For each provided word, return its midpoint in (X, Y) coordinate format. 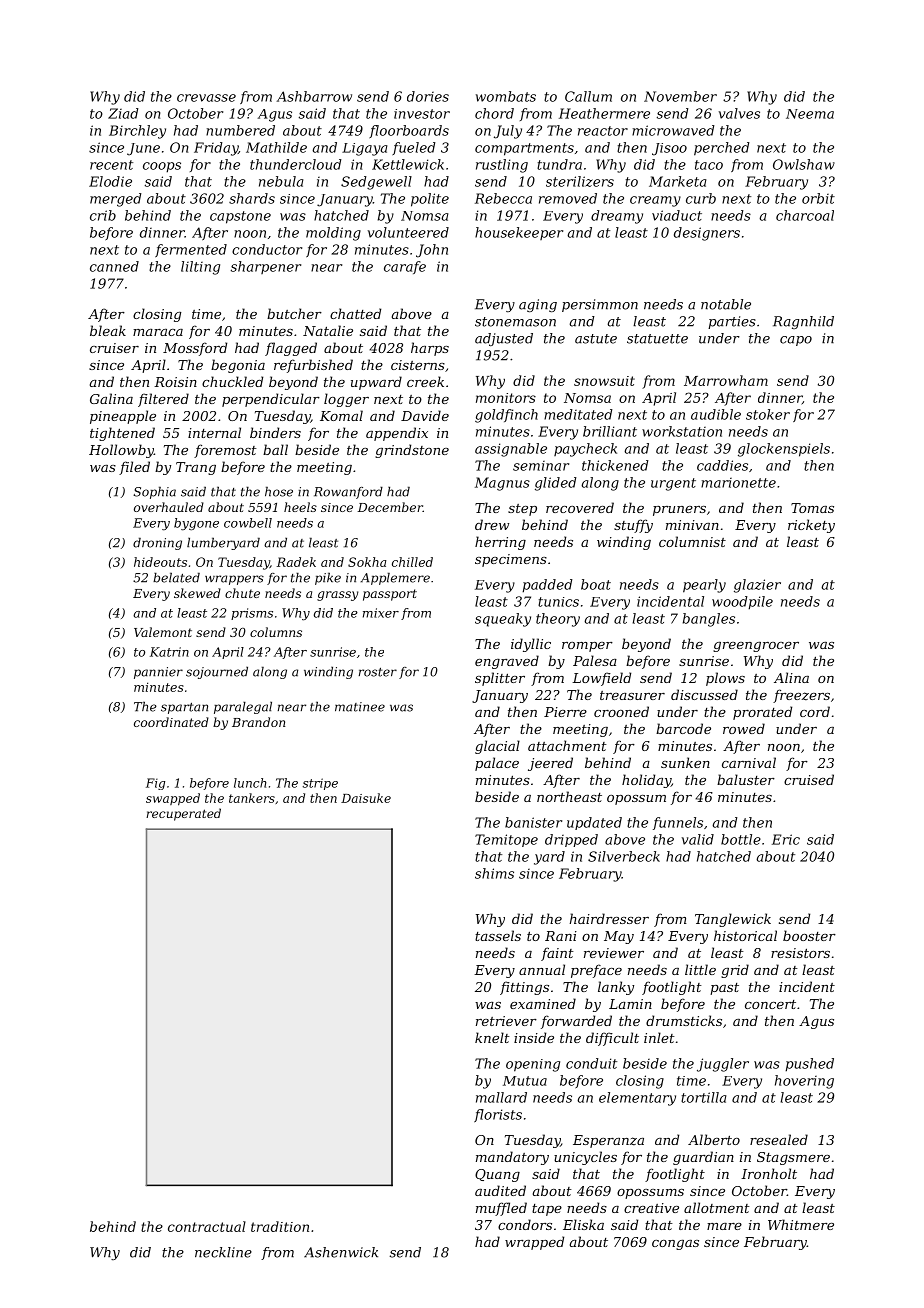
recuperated (183, 814)
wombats (506, 96)
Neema (810, 114)
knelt (492, 1037)
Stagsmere (793, 1158)
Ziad (123, 113)
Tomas (812, 508)
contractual (207, 1226)
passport (390, 595)
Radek (296, 562)
